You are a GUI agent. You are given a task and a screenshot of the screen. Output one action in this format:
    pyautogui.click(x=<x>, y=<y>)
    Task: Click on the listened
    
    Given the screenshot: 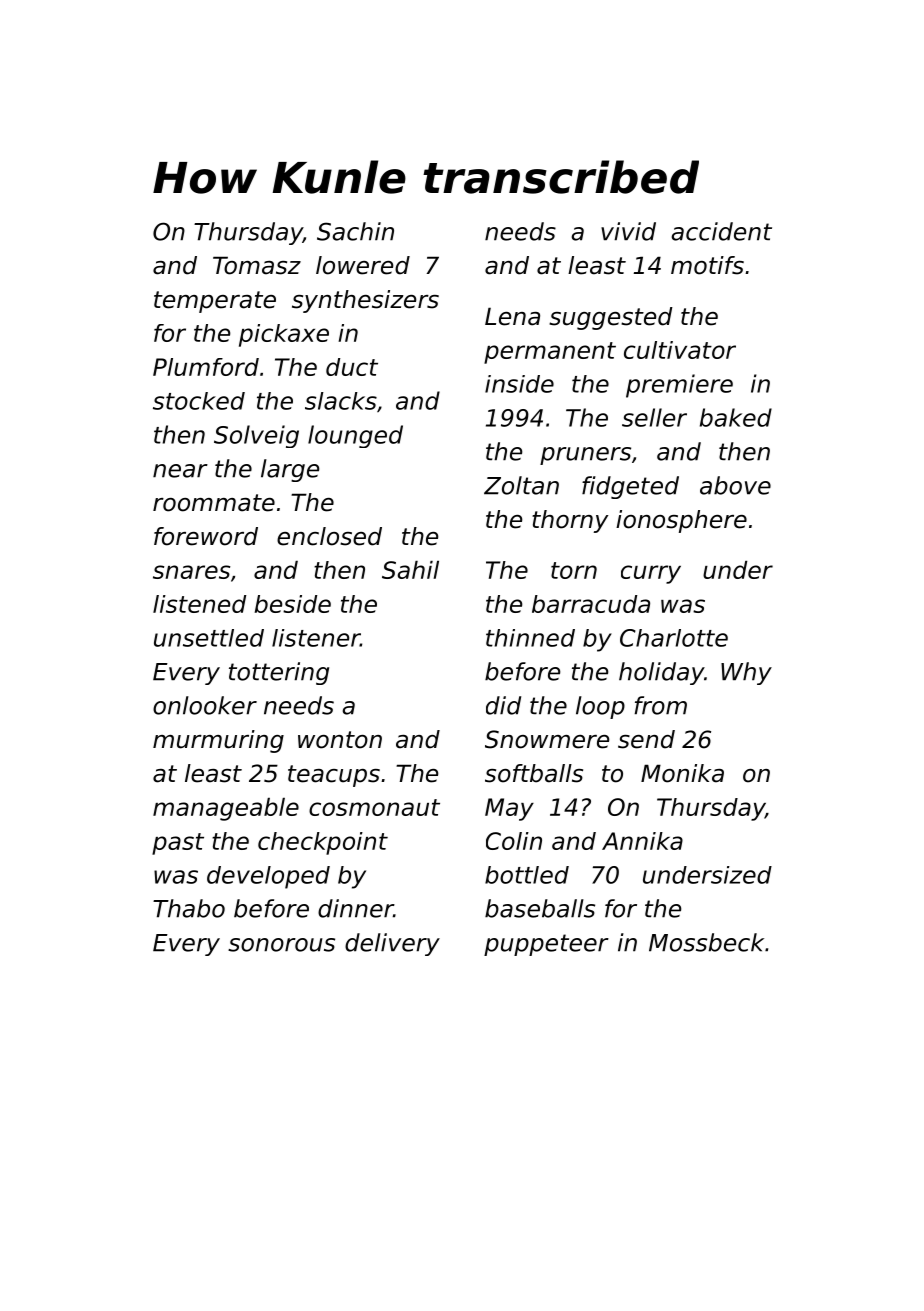 What is the action you would take?
    pyautogui.click(x=199, y=604)
